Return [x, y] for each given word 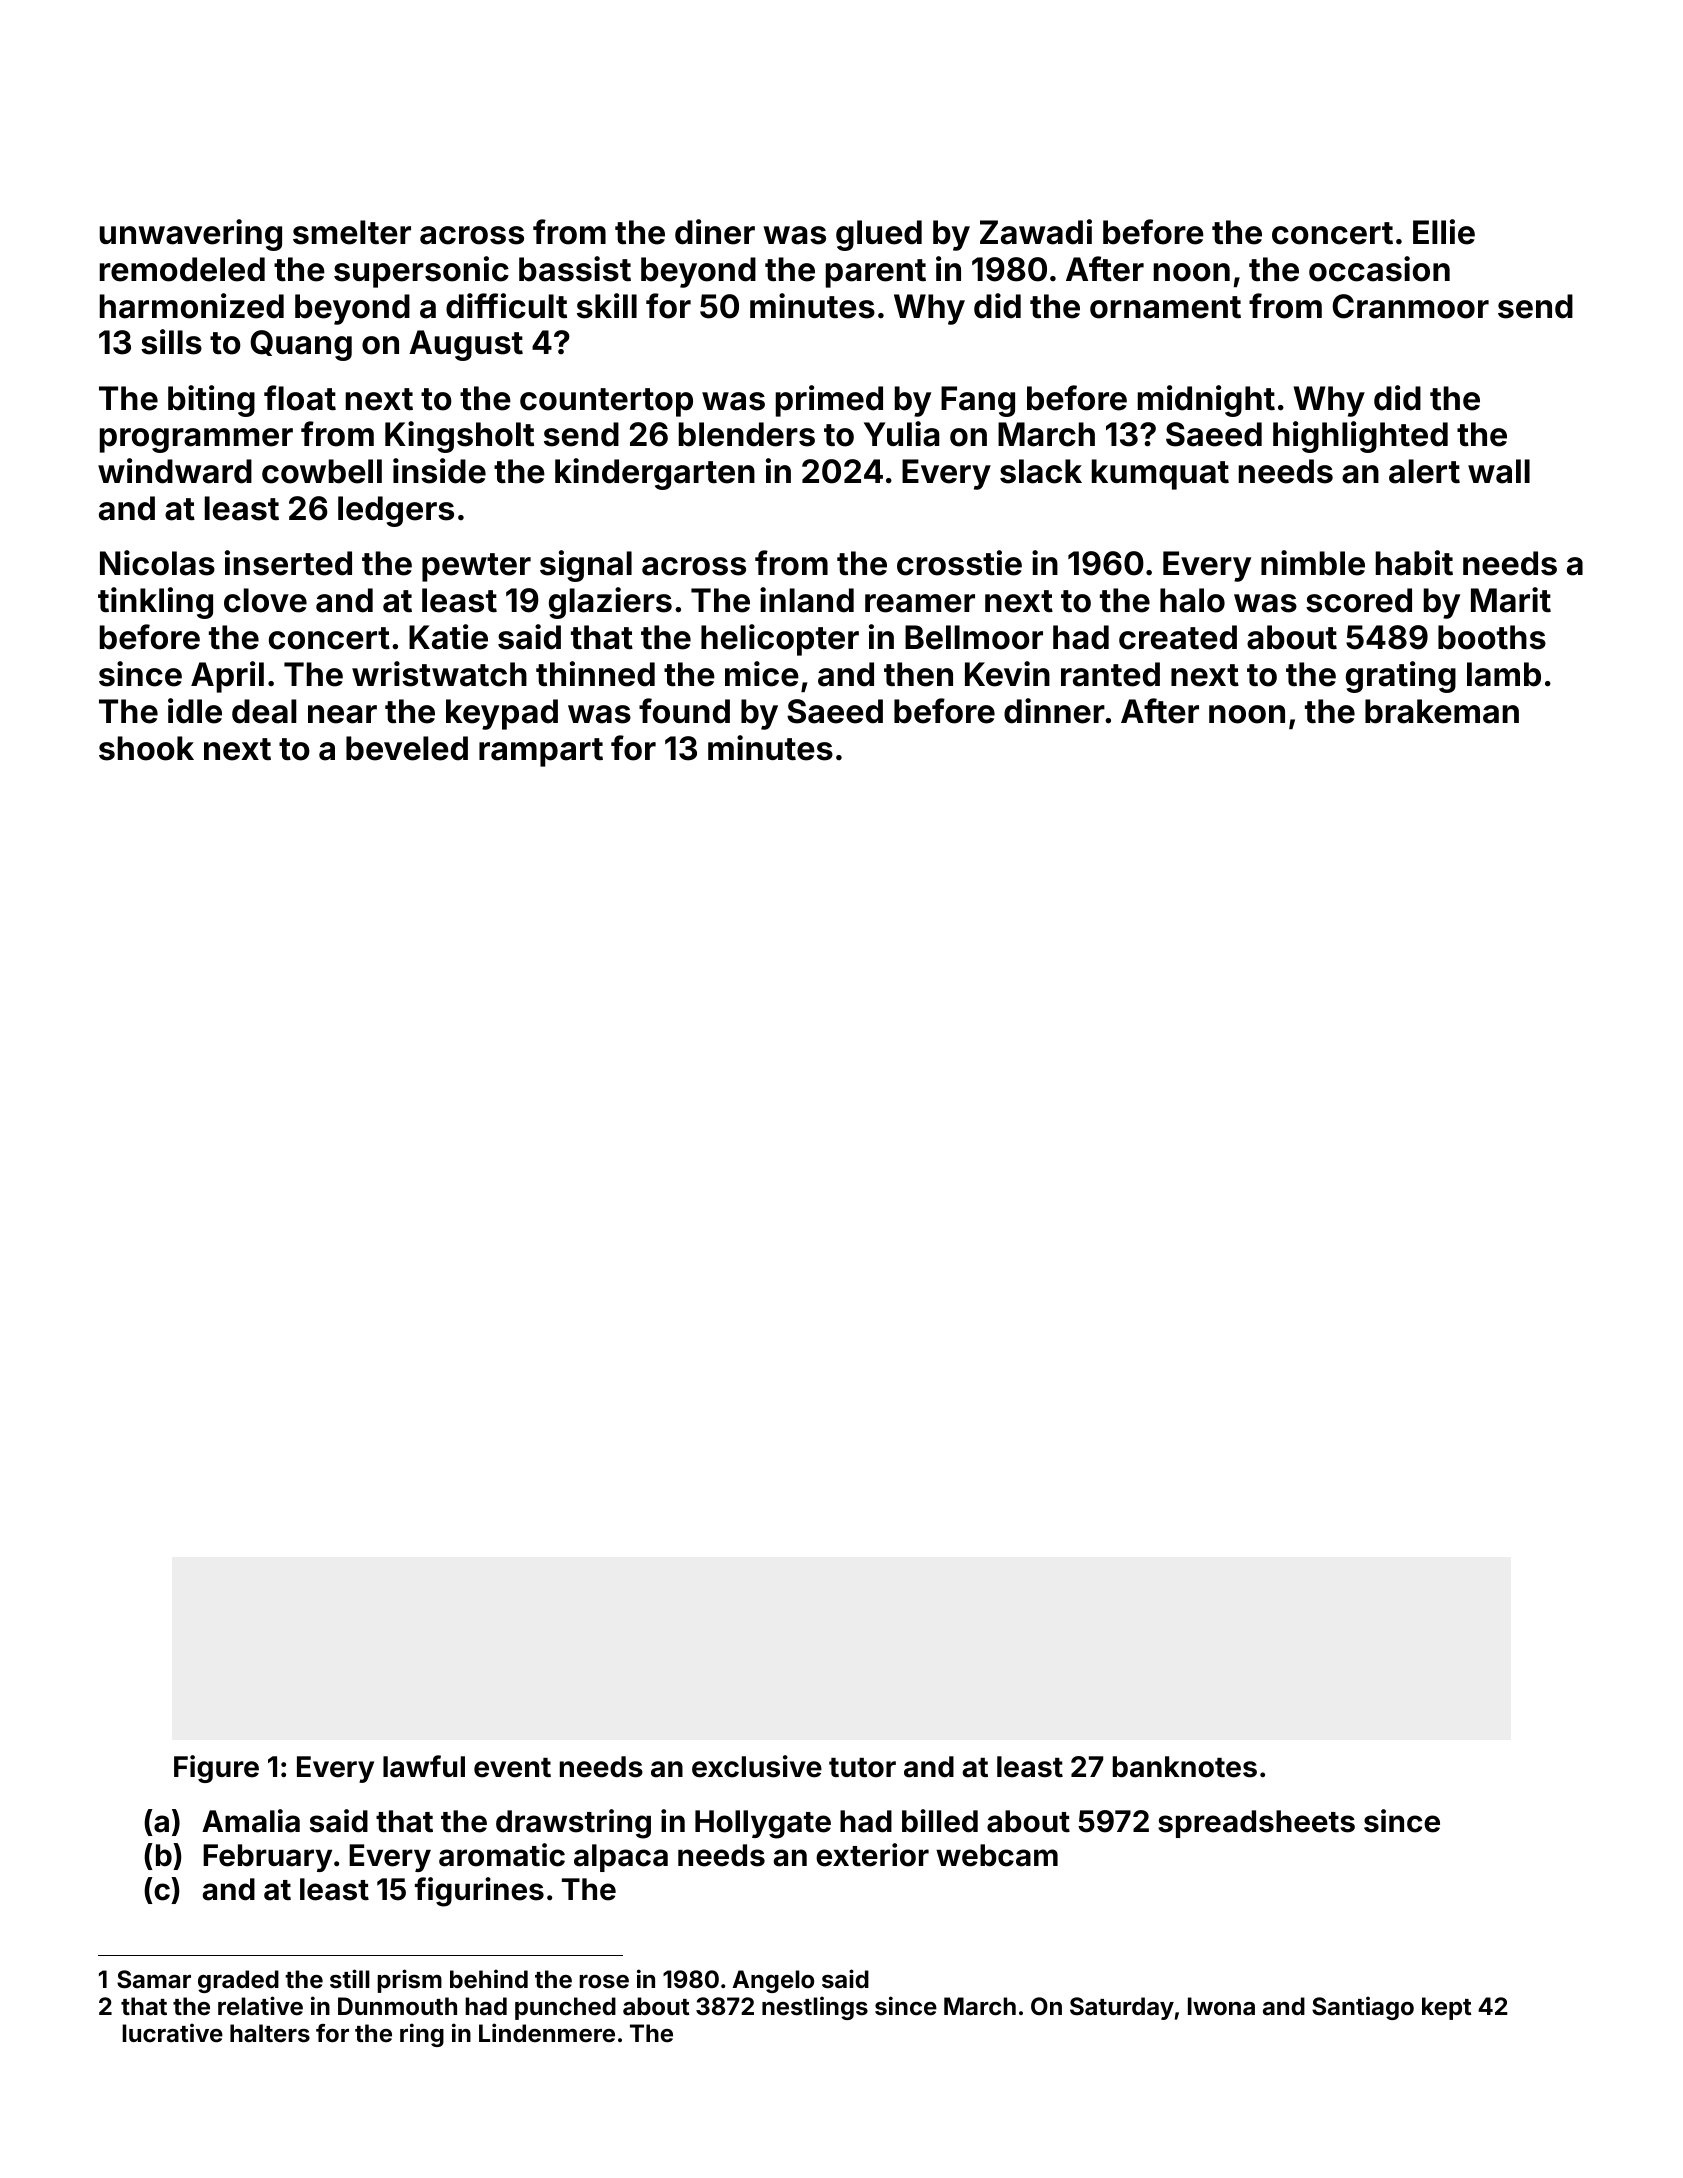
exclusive [757, 1766]
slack [1041, 471]
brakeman [1442, 711]
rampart [541, 752]
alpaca [621, 1858]
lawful [424, 1766]
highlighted [1360, 437]
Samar [154, 1979]
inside [439, 471]
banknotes [1185, 1767]
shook [146, 748]
